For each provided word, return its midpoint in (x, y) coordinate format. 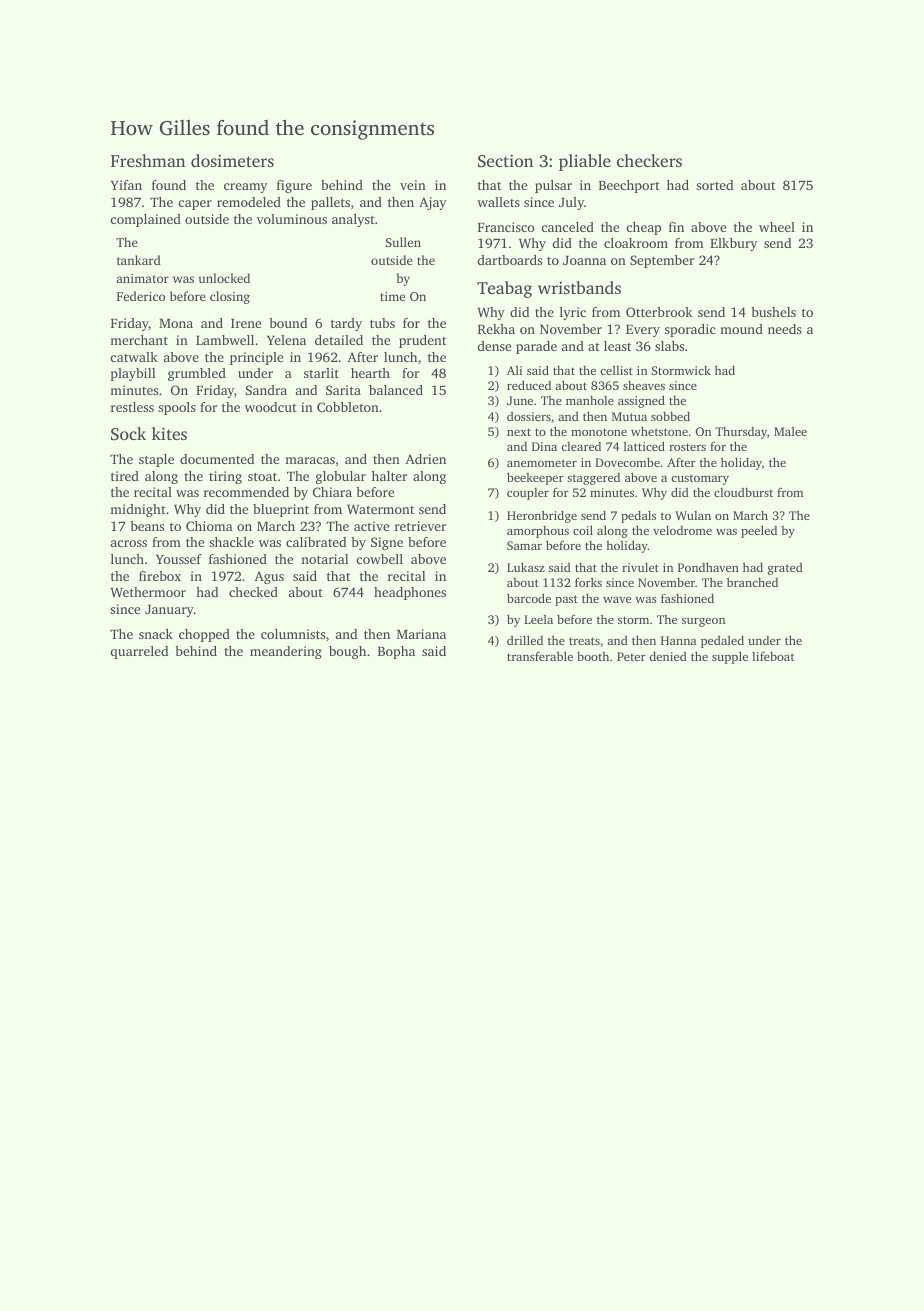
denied (668, 656)
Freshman (148, 160)
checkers (649, 160)
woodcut (271, 407)
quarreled (139, 652)
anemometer (542, 463)
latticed (644, 446)
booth (593, 656)
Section (505, 161)
